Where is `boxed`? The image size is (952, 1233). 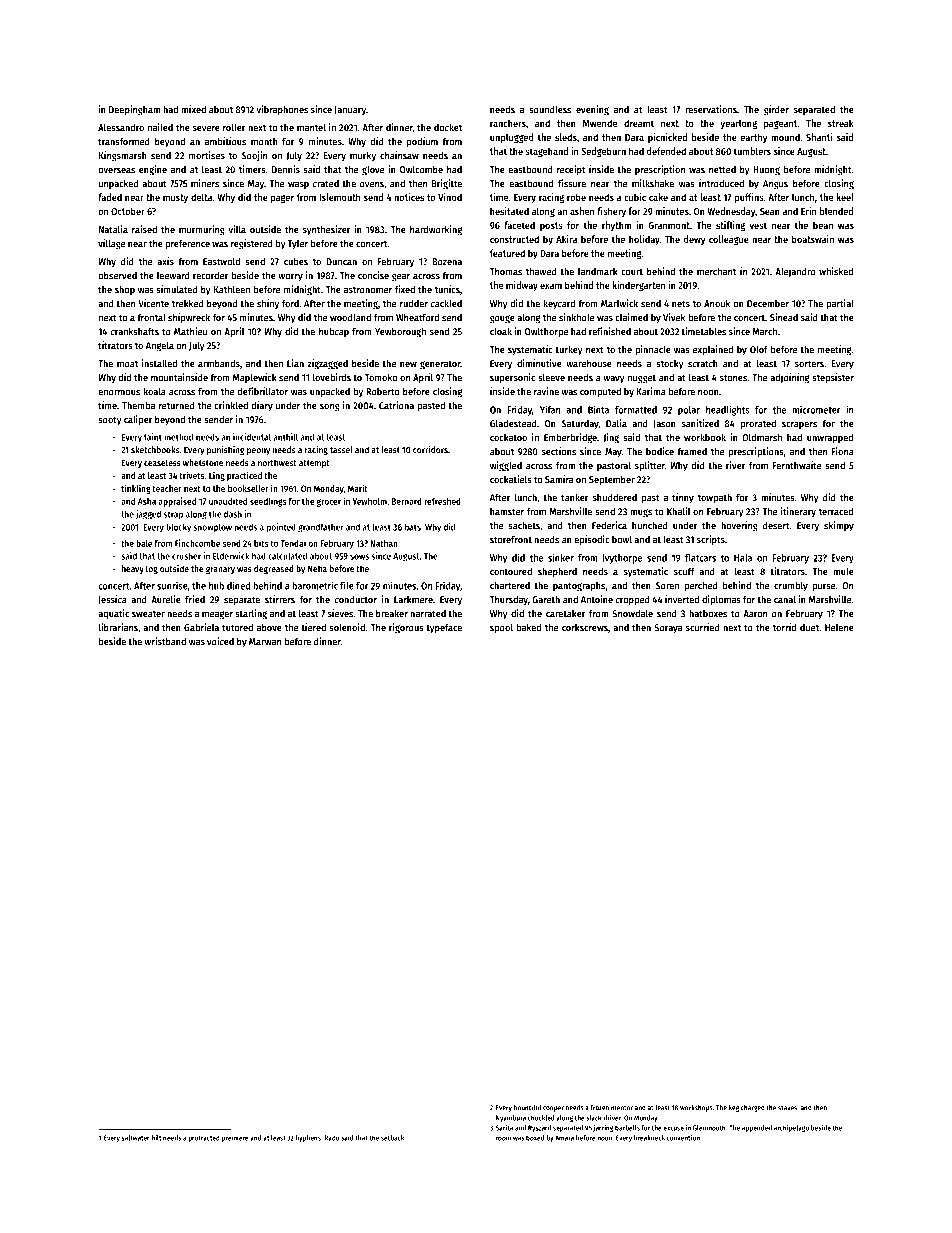 boxed is located at coordinates (535, 1138).
